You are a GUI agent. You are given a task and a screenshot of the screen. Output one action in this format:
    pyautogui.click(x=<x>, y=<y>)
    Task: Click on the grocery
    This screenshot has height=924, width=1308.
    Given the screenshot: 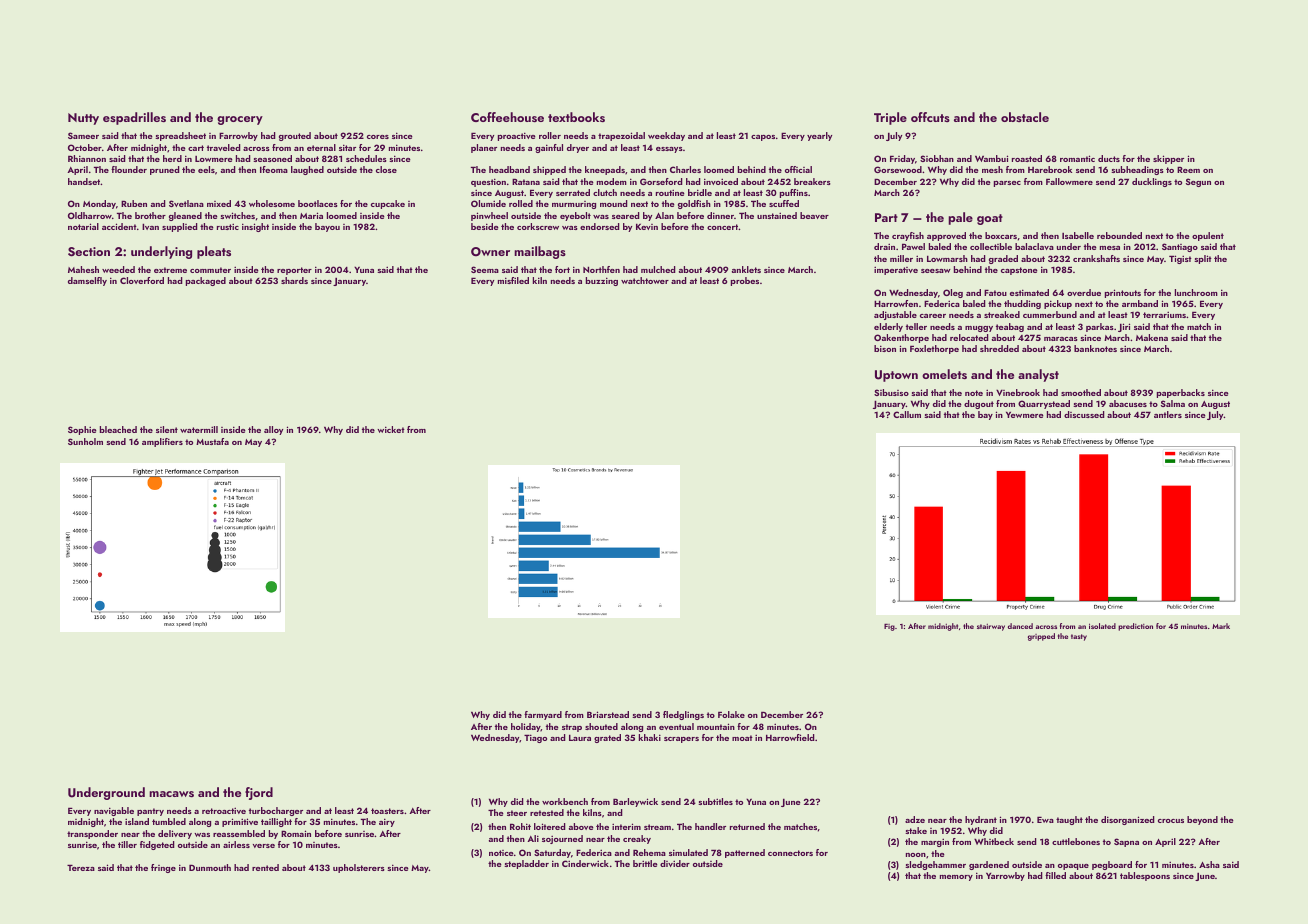 What is the action you would take?
    pyautogui.click(x=240, y=120)
